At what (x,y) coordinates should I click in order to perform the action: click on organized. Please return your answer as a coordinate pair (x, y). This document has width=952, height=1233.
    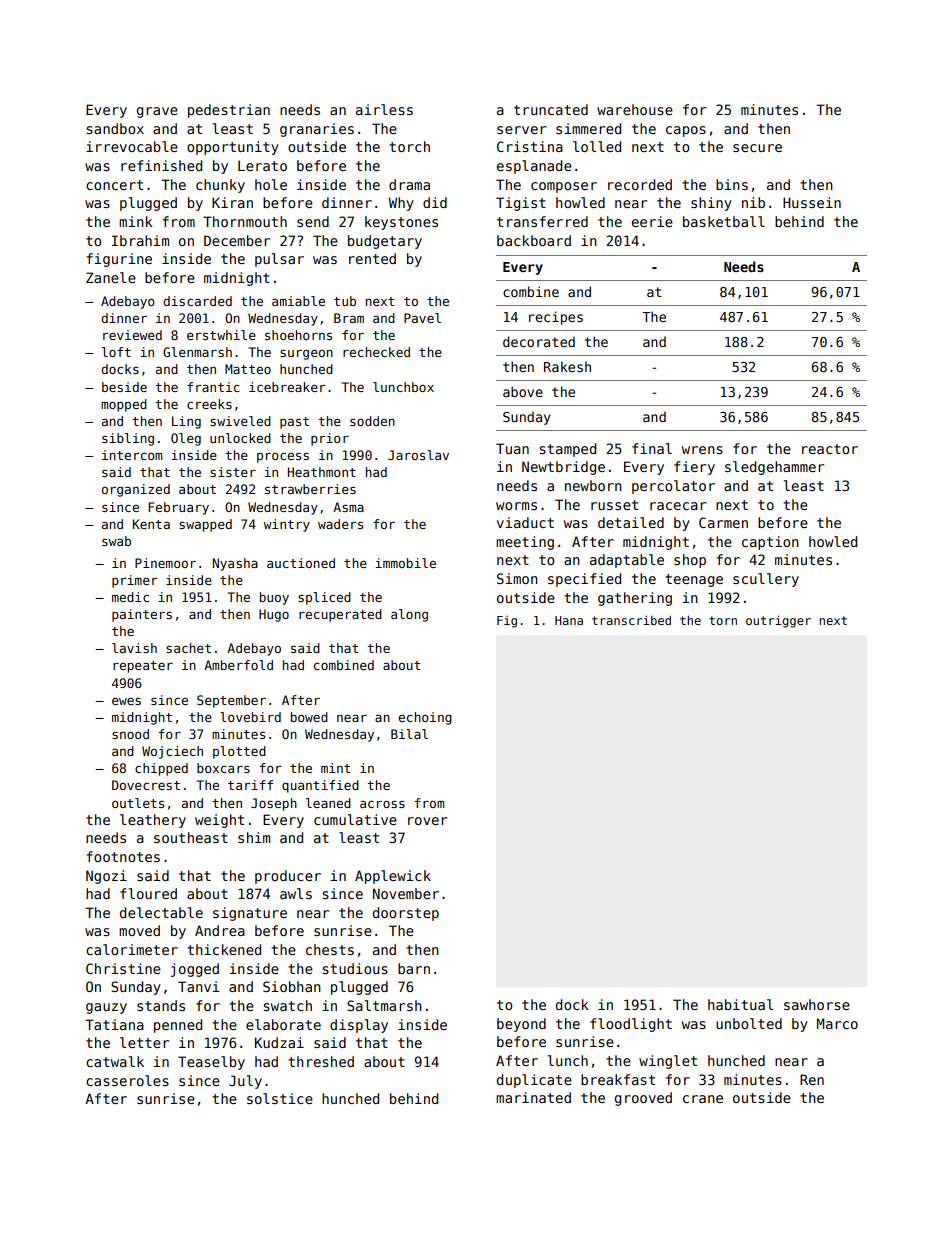
    Looking at the image, I should click on (136, 490).
